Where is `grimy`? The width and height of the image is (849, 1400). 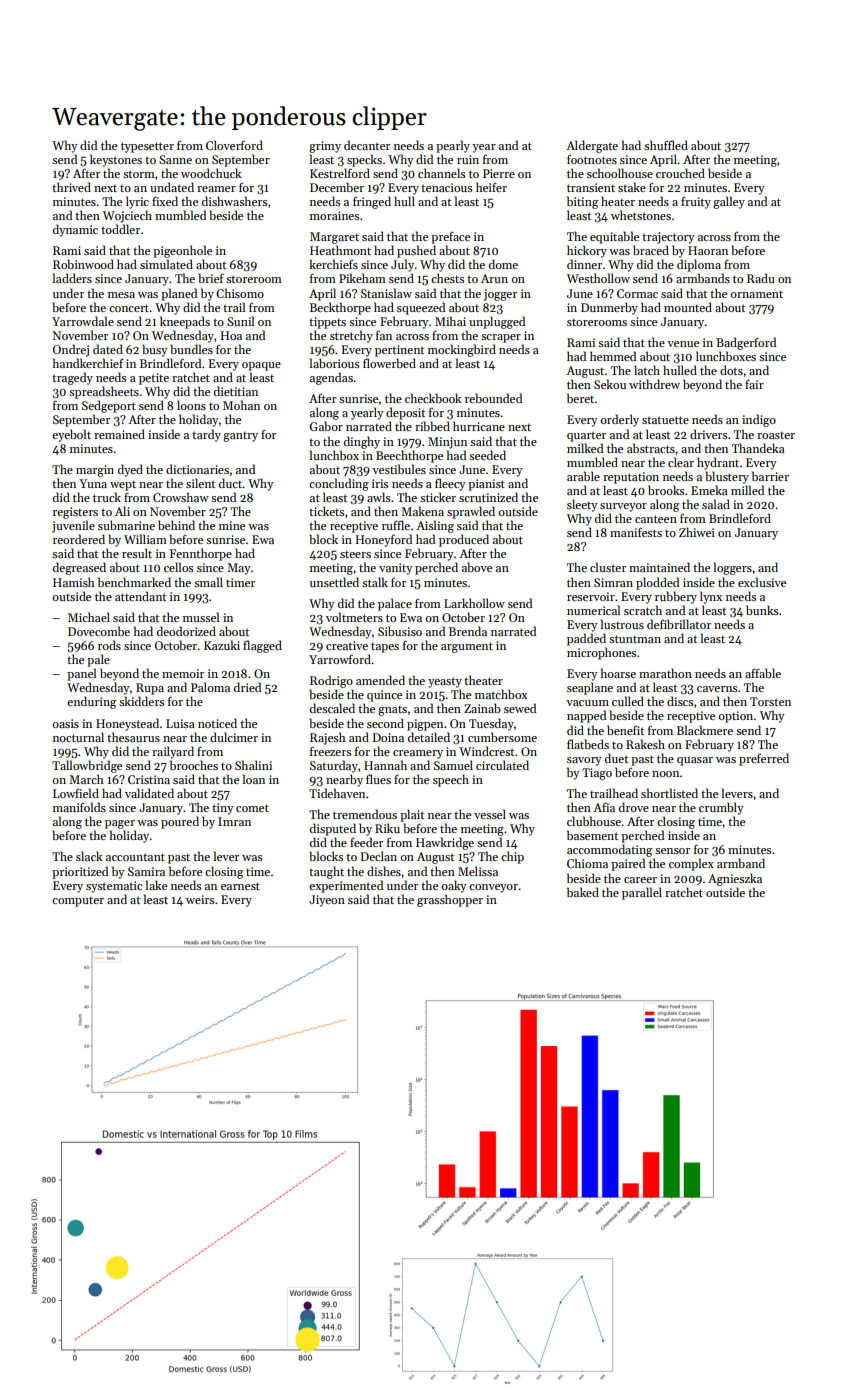 grimy is located at coordinates (325, 147).
